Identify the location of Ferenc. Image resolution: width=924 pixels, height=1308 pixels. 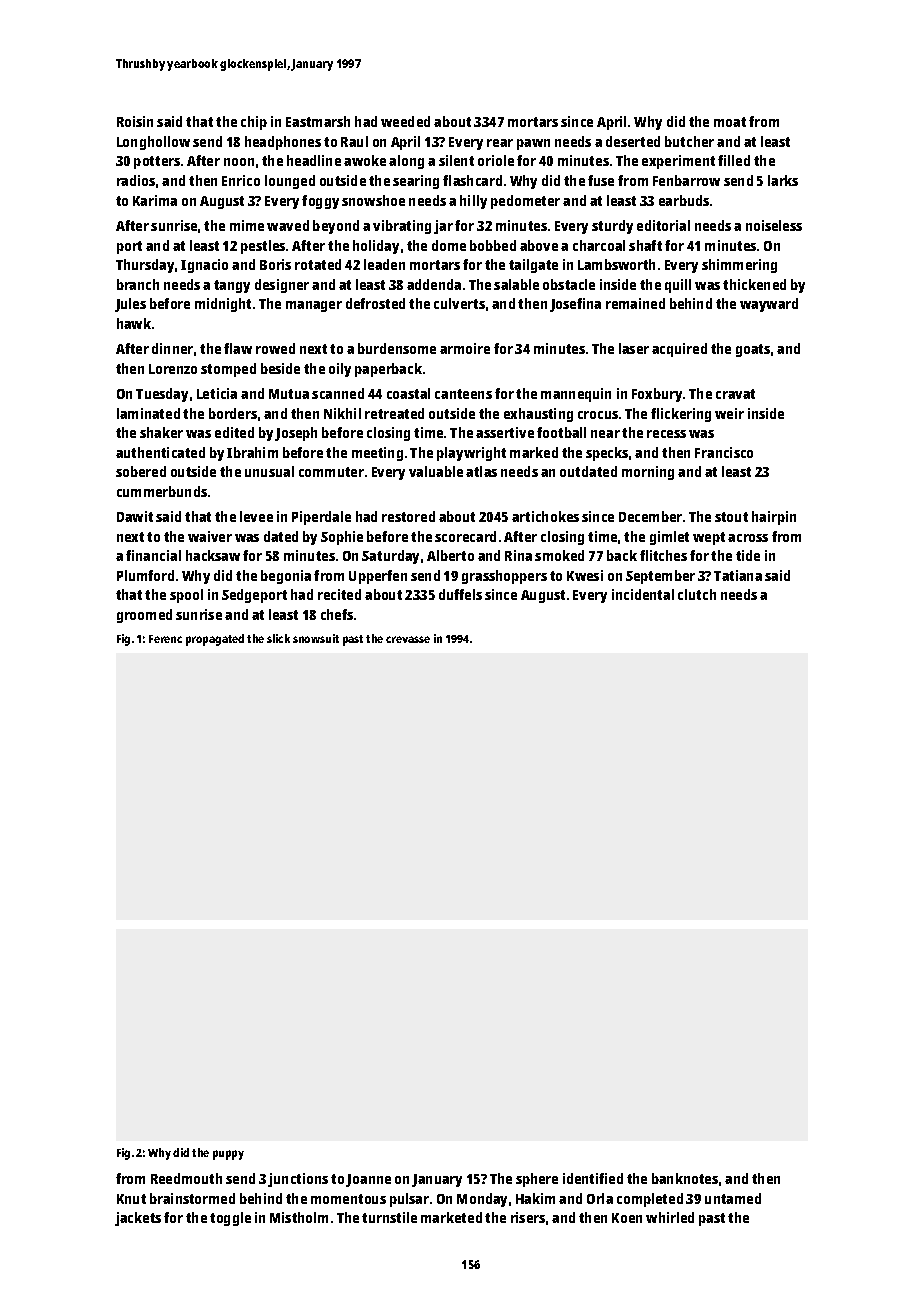
(165, 639).
